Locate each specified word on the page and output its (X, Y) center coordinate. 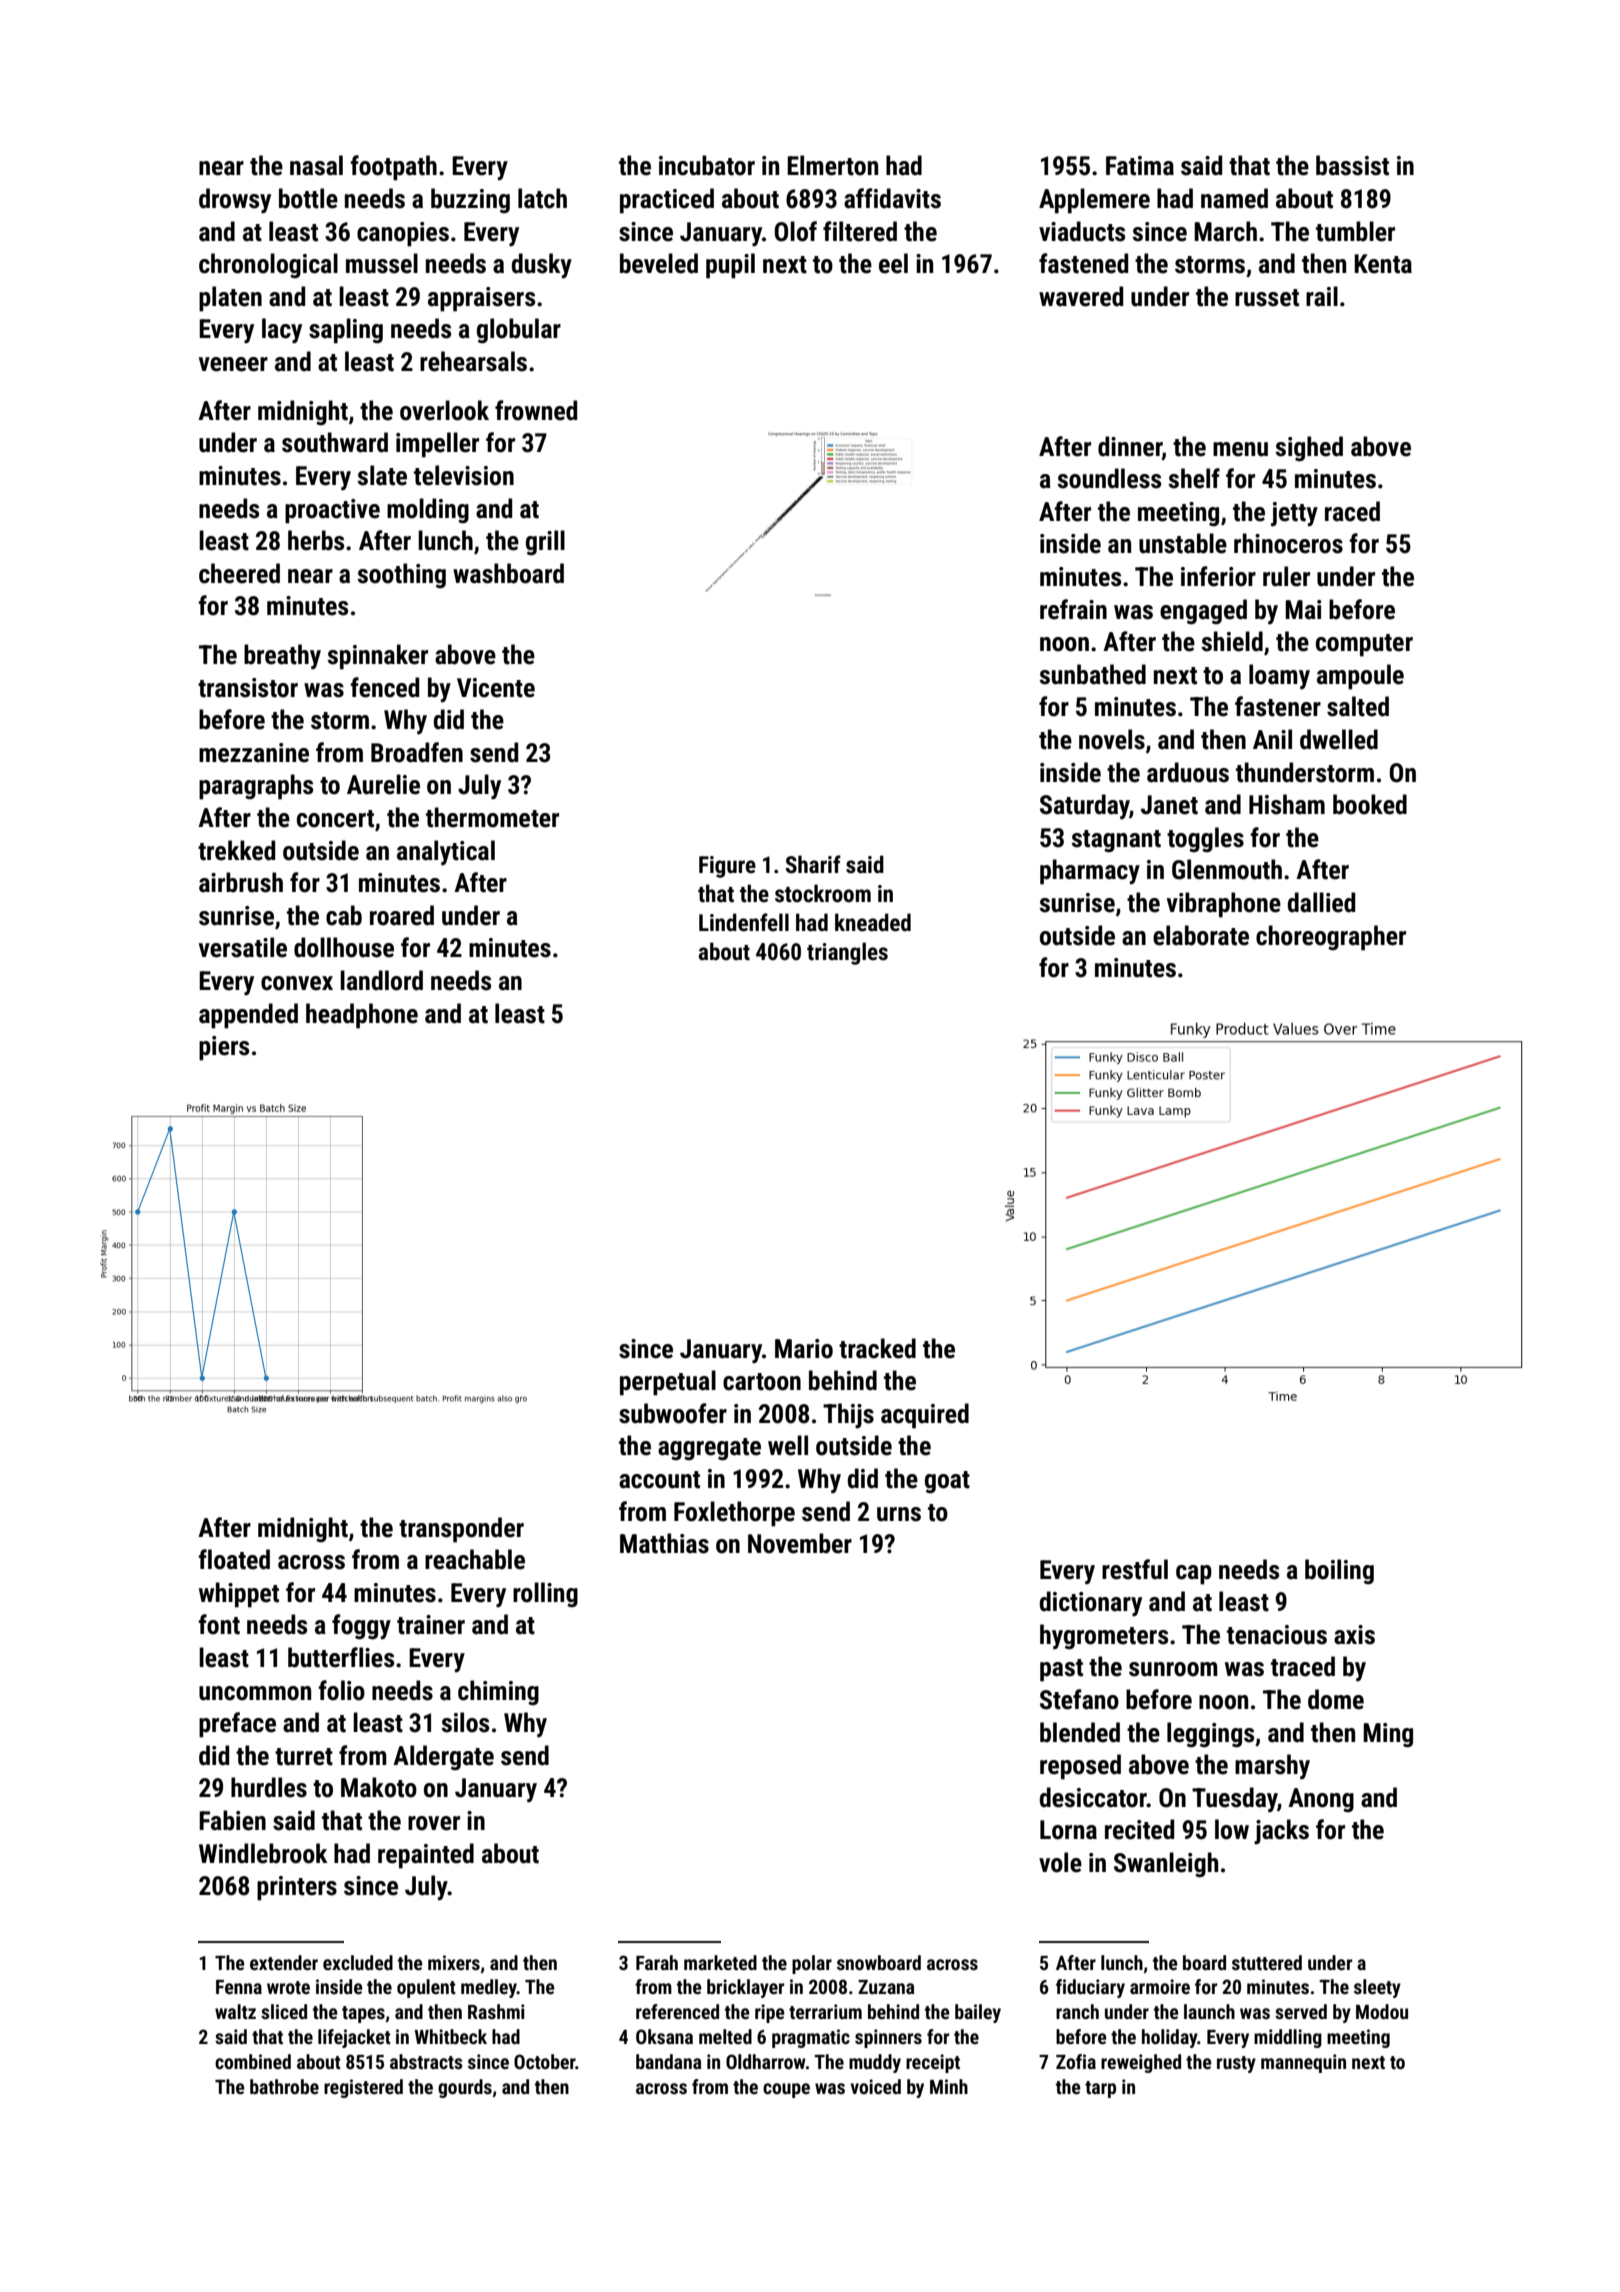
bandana (669, 2061)
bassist (1352, 165)
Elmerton (832, 165)
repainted (426, 1856)
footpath (393, 168)
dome (1336, 1699)
